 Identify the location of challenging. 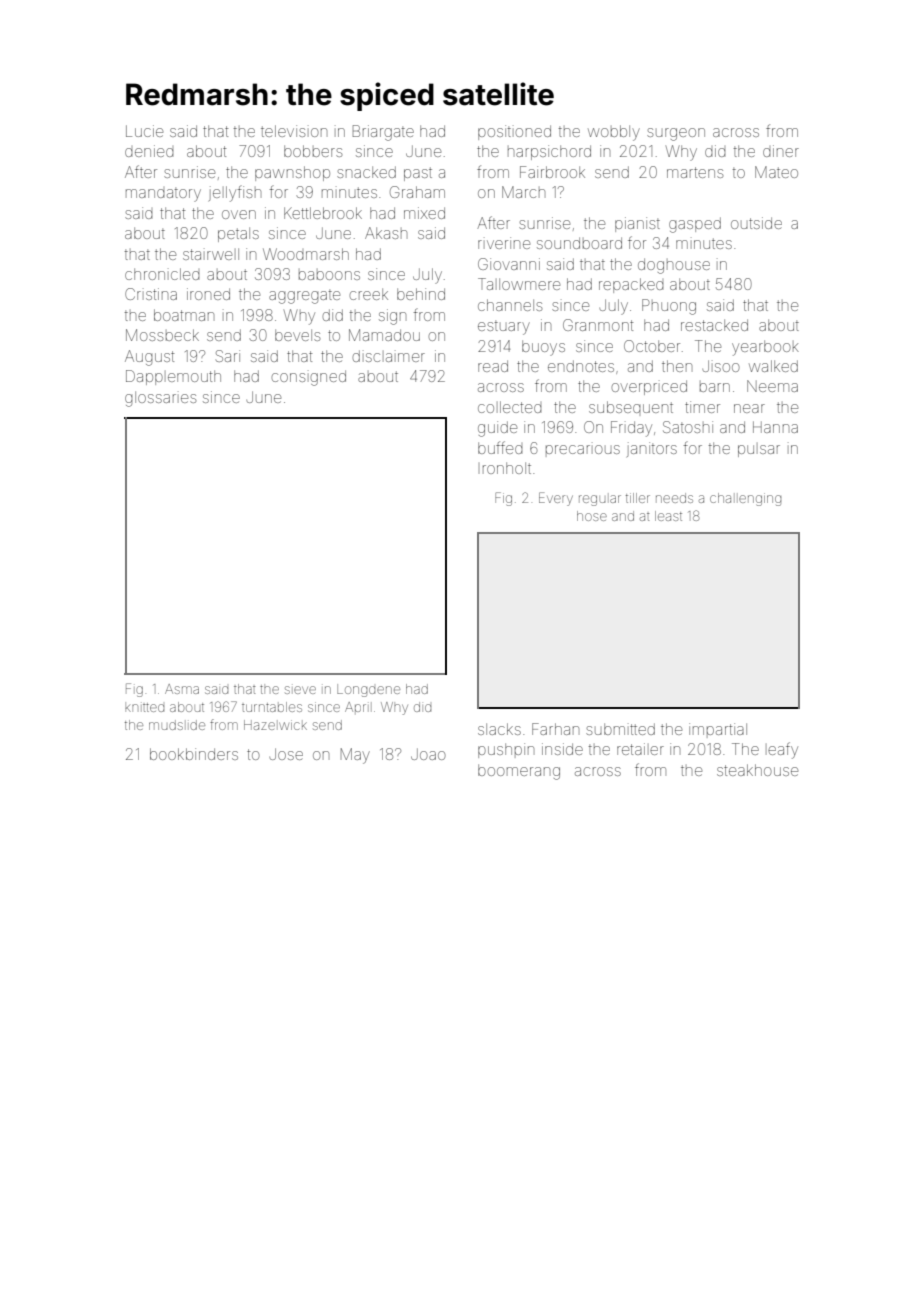
(745, 499).
